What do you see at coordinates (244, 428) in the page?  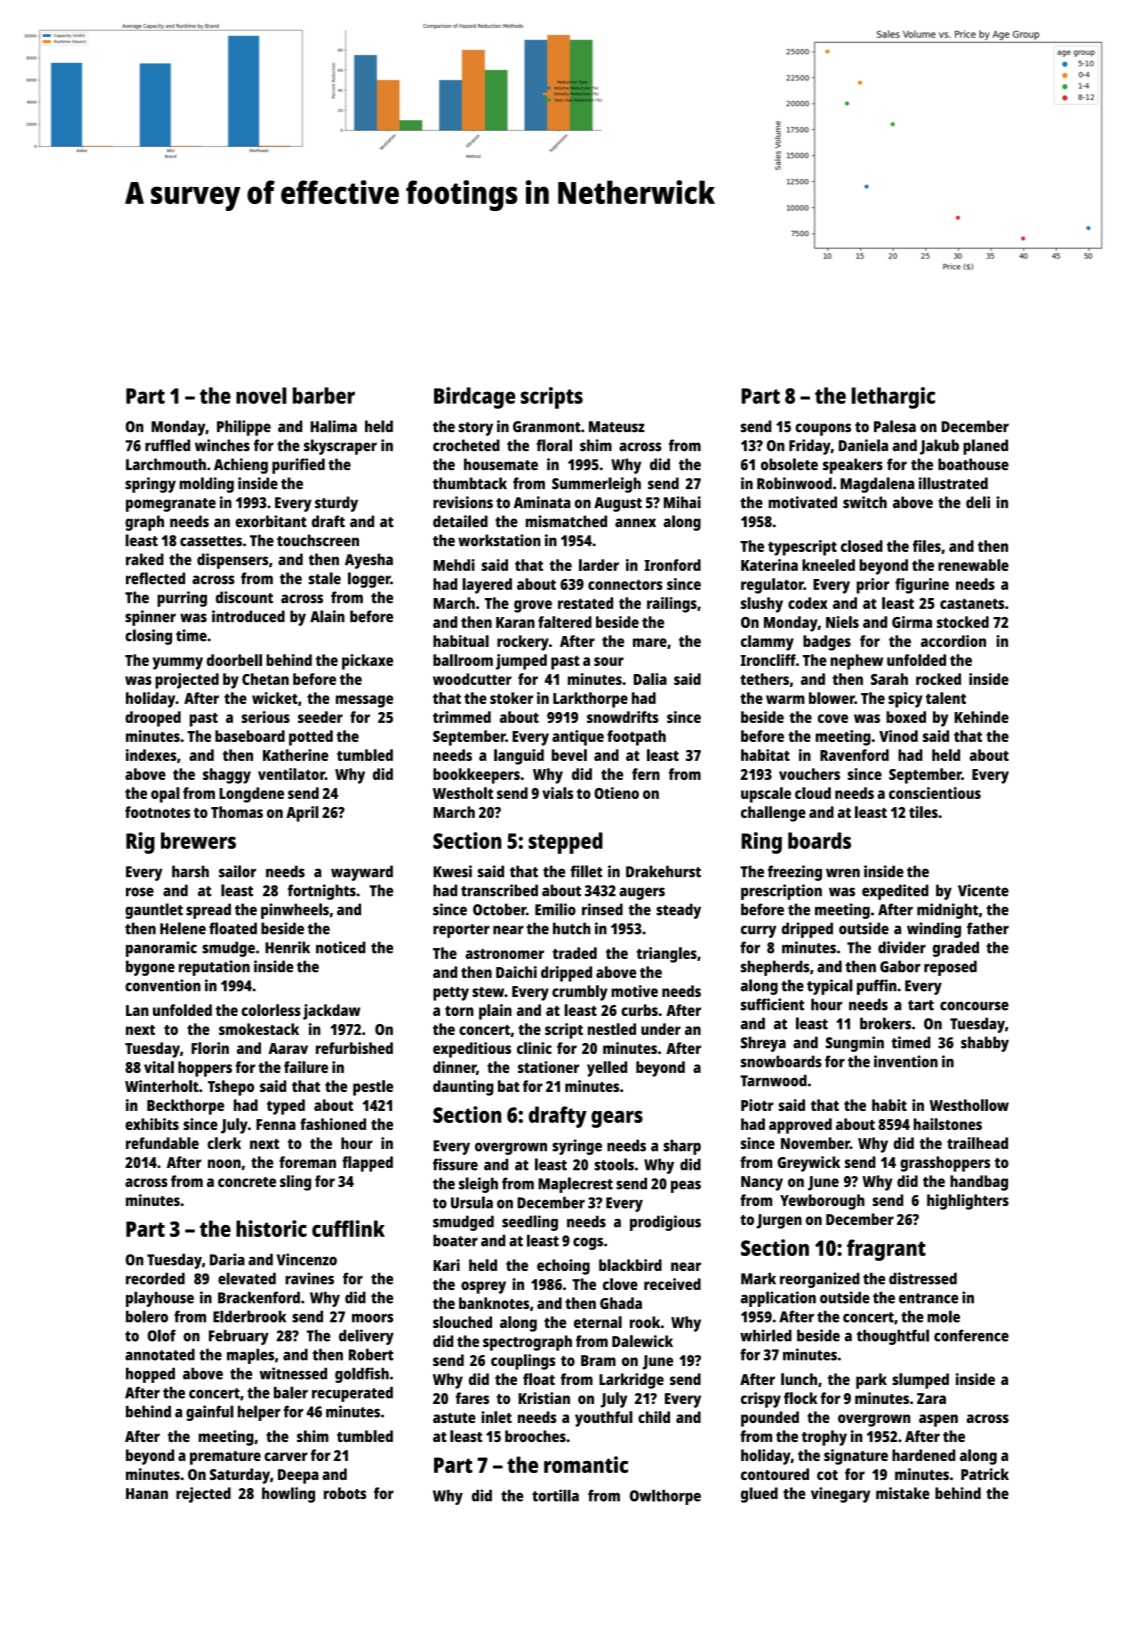 I see `Philippe` at bounding box center [244, 428].
